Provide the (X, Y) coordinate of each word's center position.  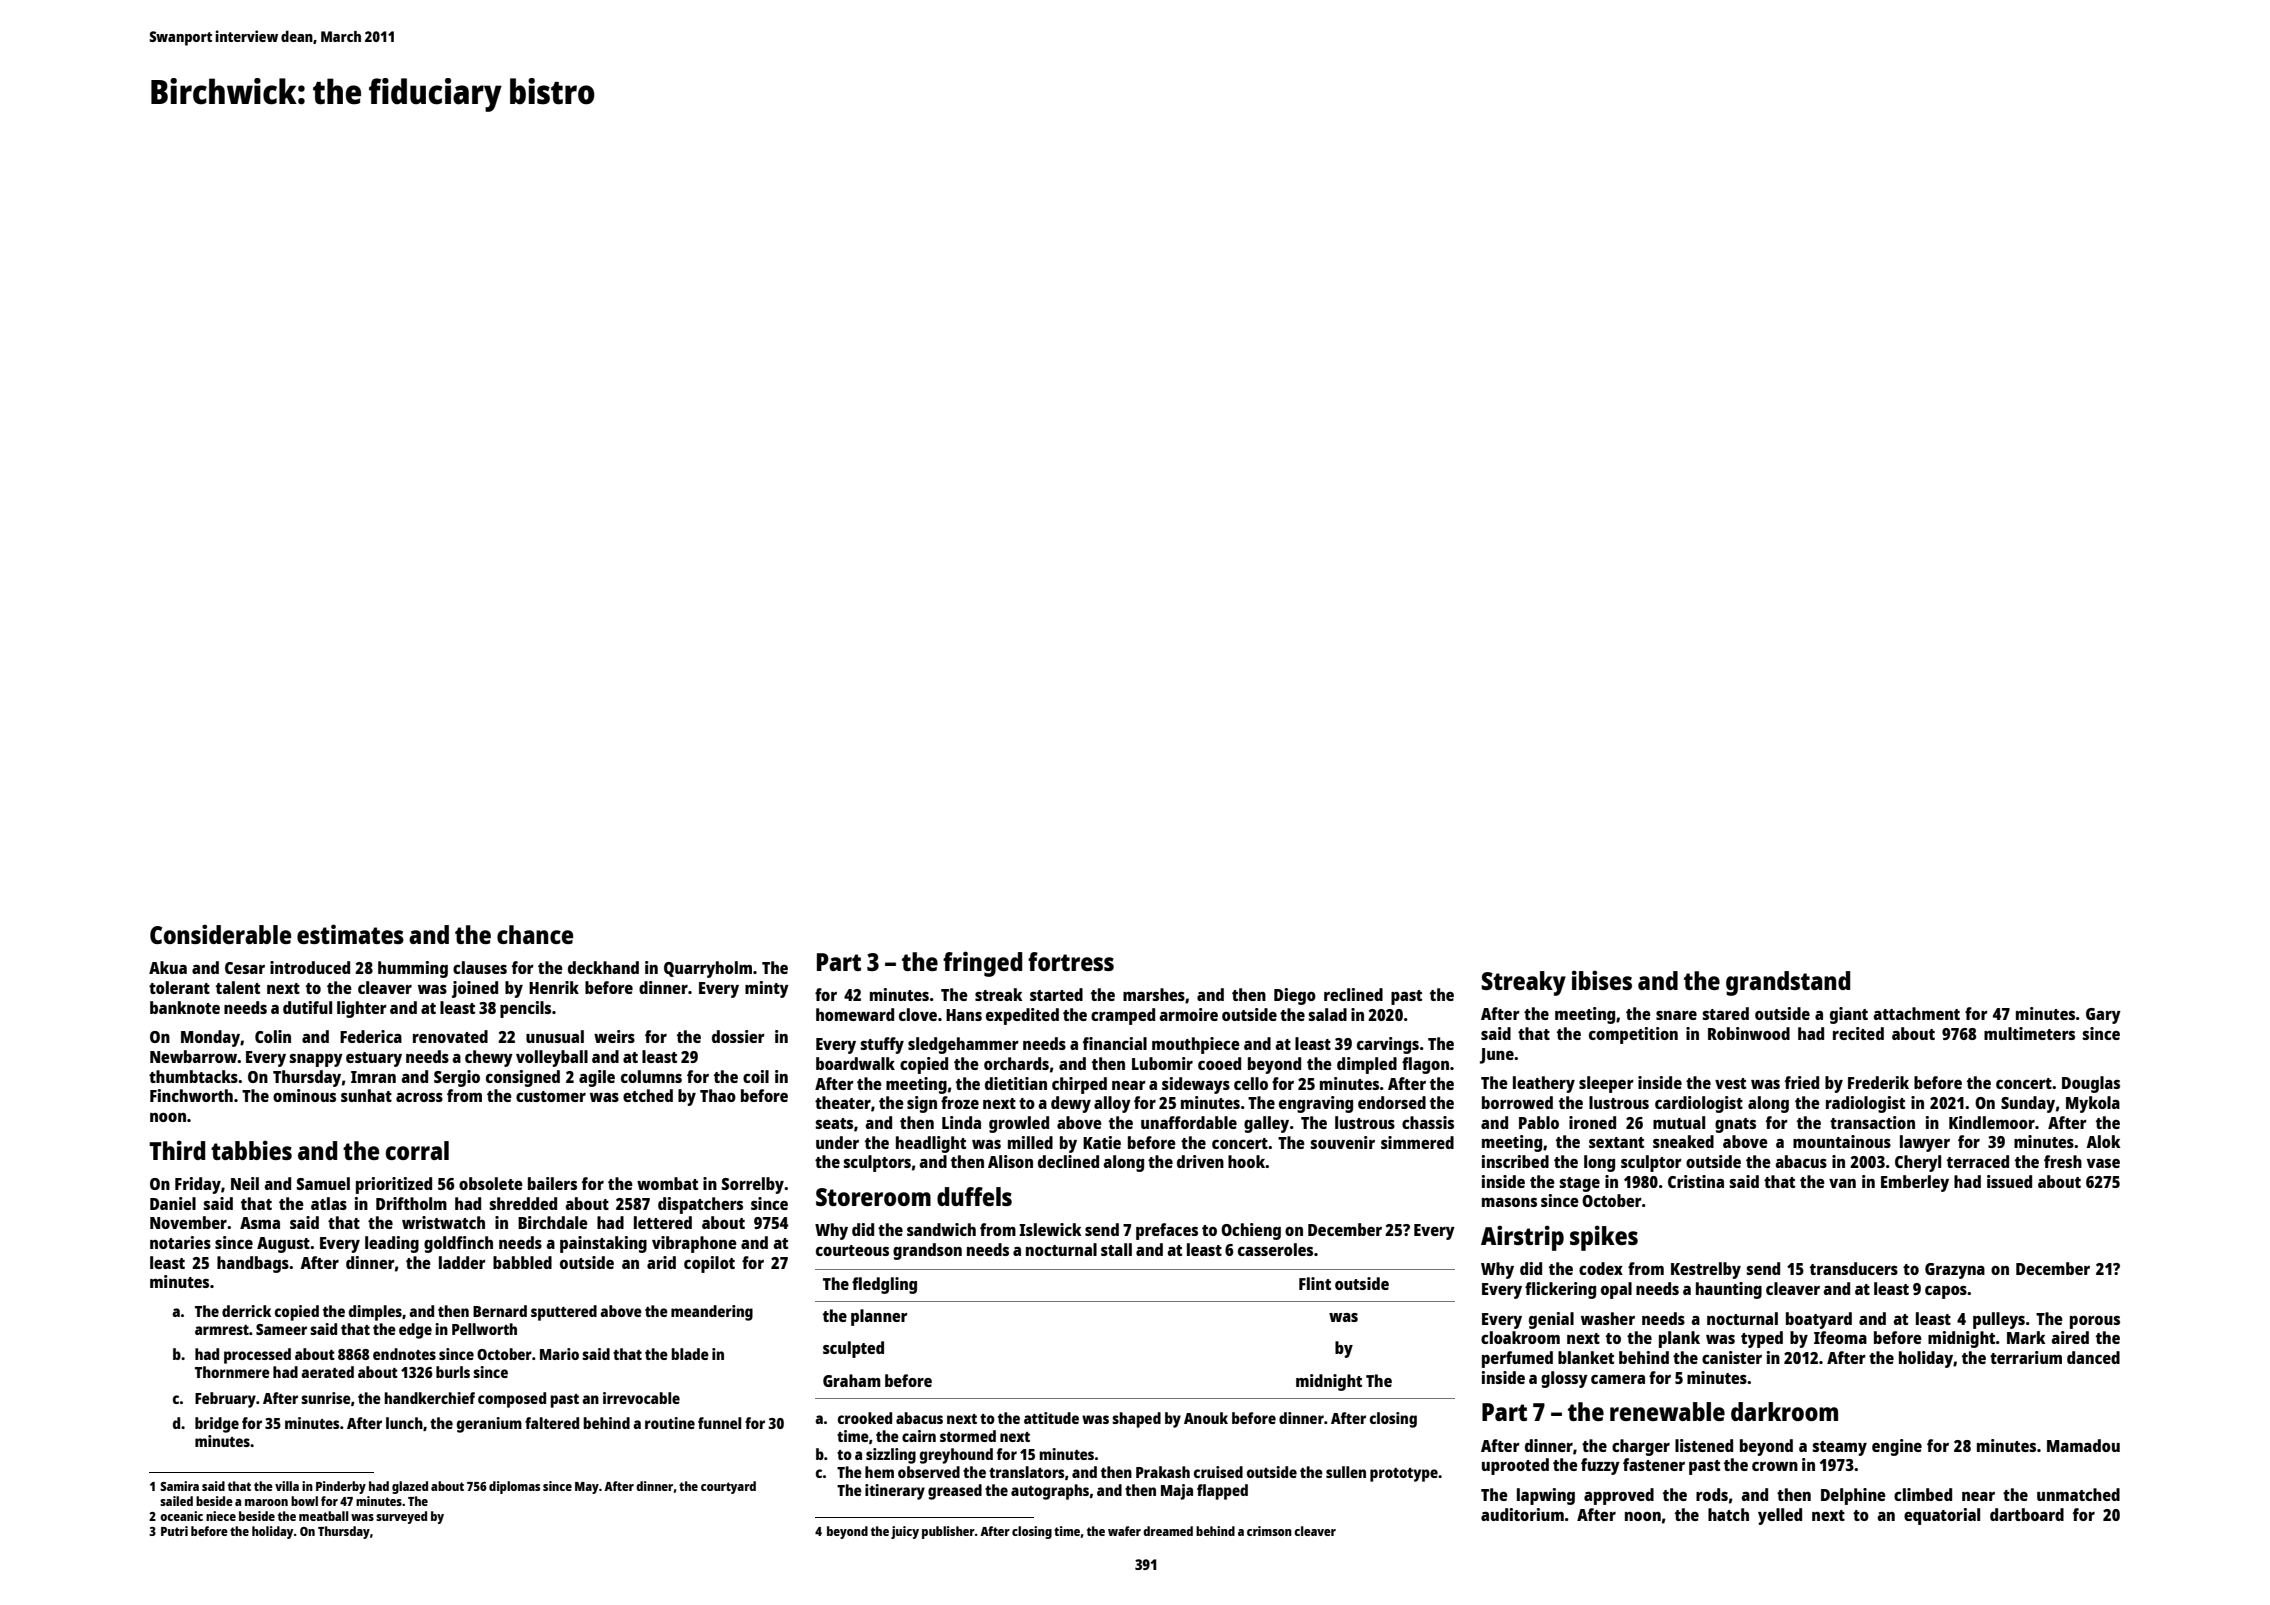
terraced (1978, 1161)
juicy (905, 1532)
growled (1019, 1124)
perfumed (1517, 1359)
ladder (462, 1262)
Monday (210, 1038)
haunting (1729, 1290)
